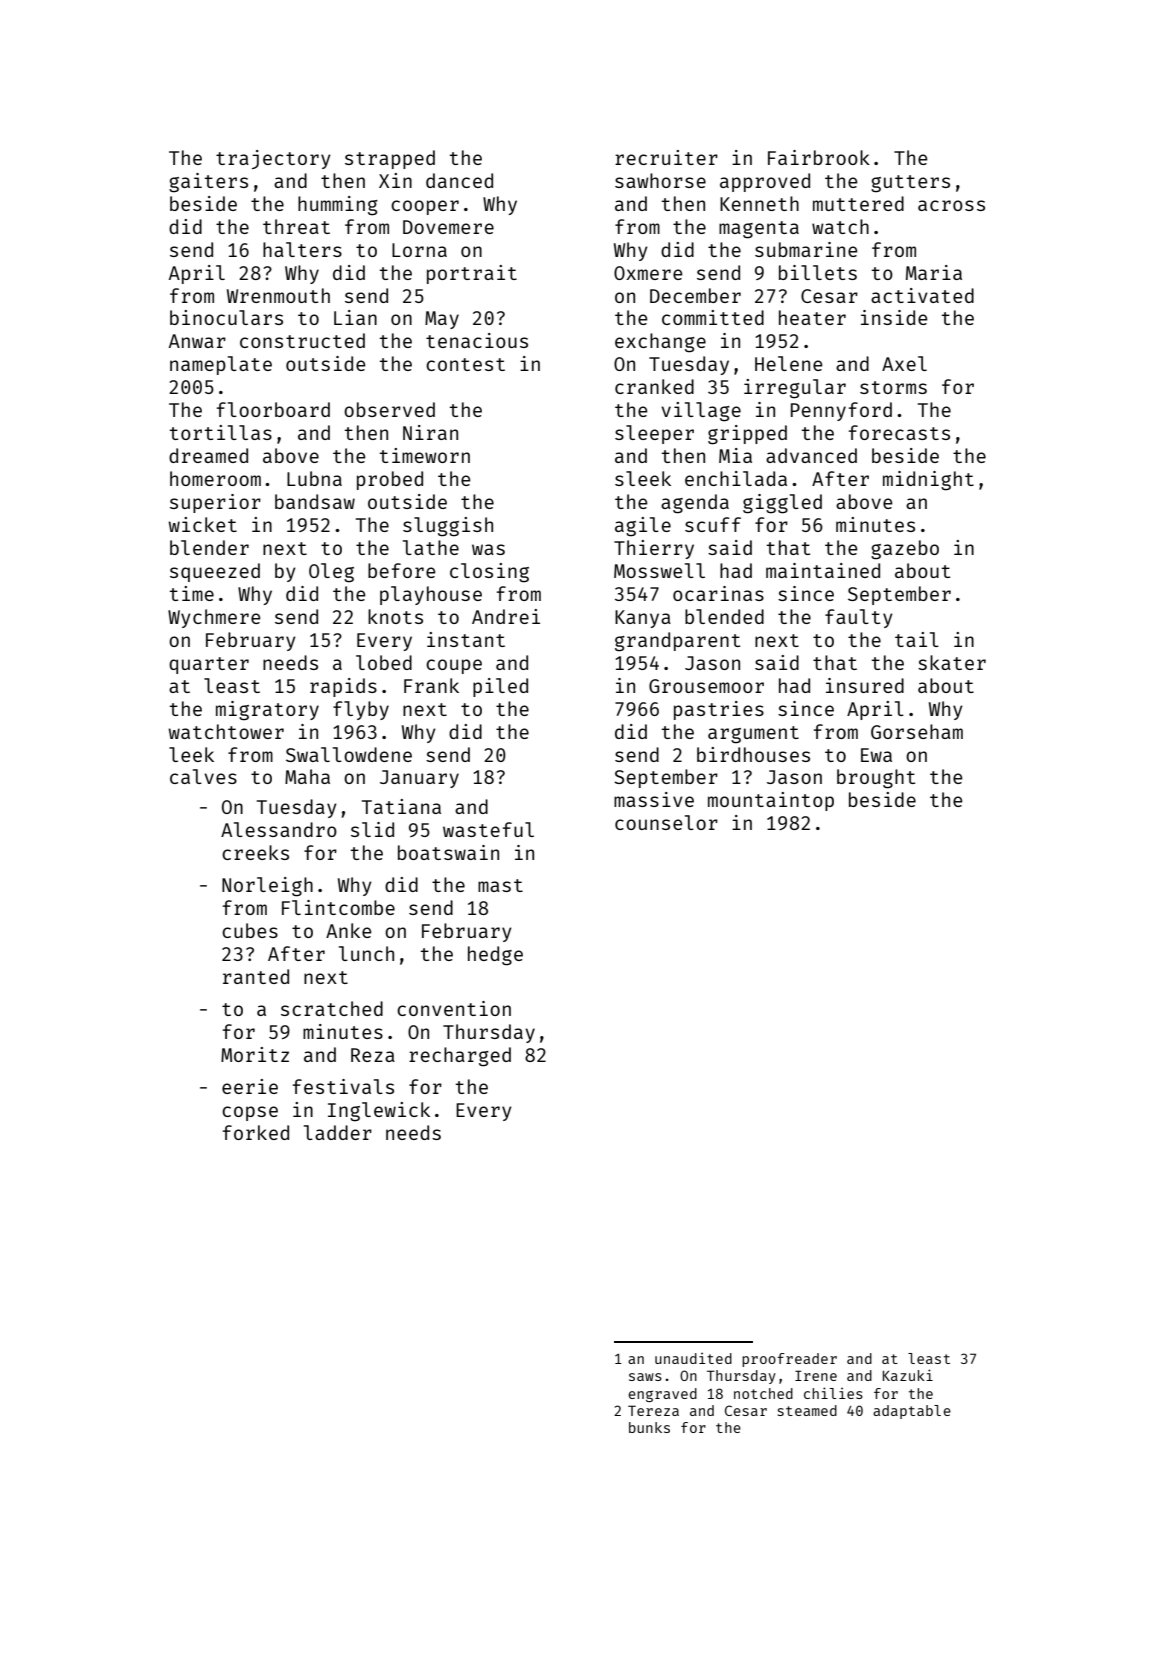 This page has height=1654, width=1165. Describe the element at coordinates (951, 205) in the page. I see `across` at that location.
